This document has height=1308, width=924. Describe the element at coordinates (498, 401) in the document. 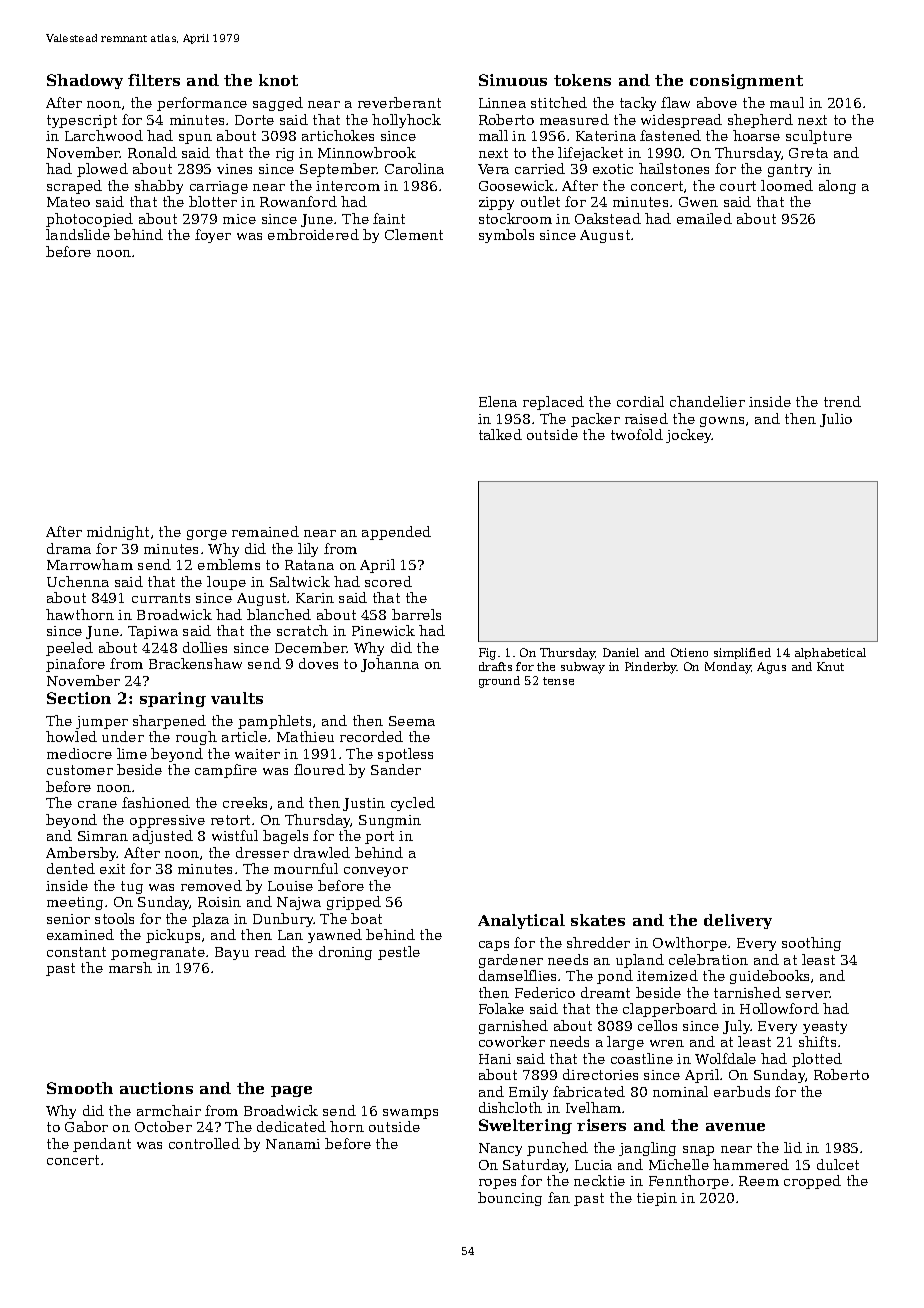

I see `Elena` at that location.
